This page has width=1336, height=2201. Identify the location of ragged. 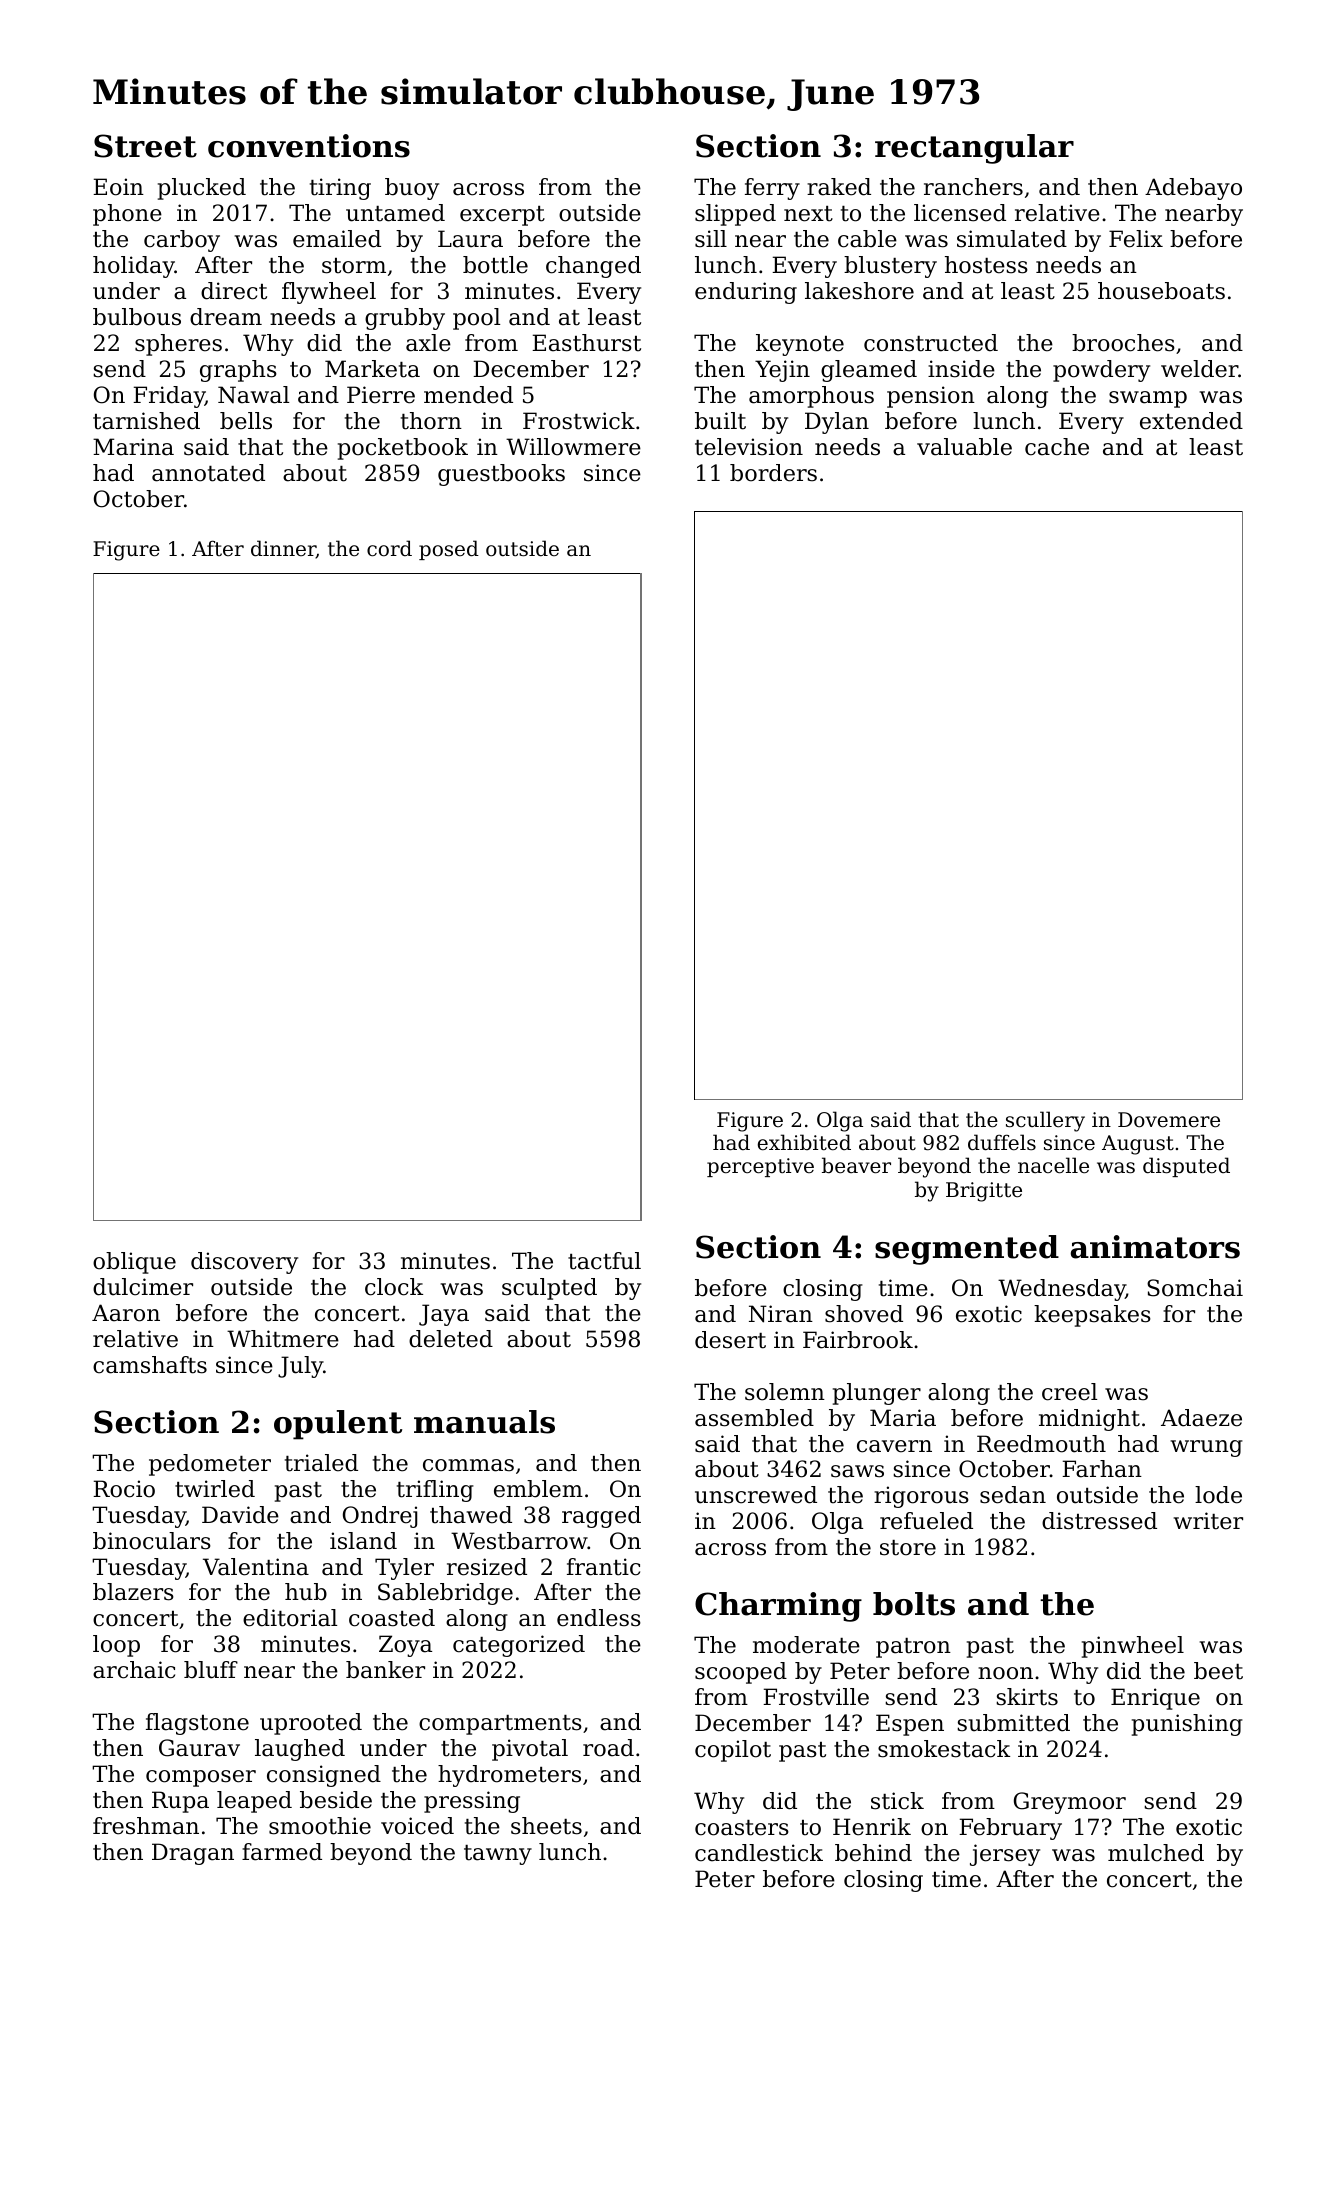
(601, 1517).
